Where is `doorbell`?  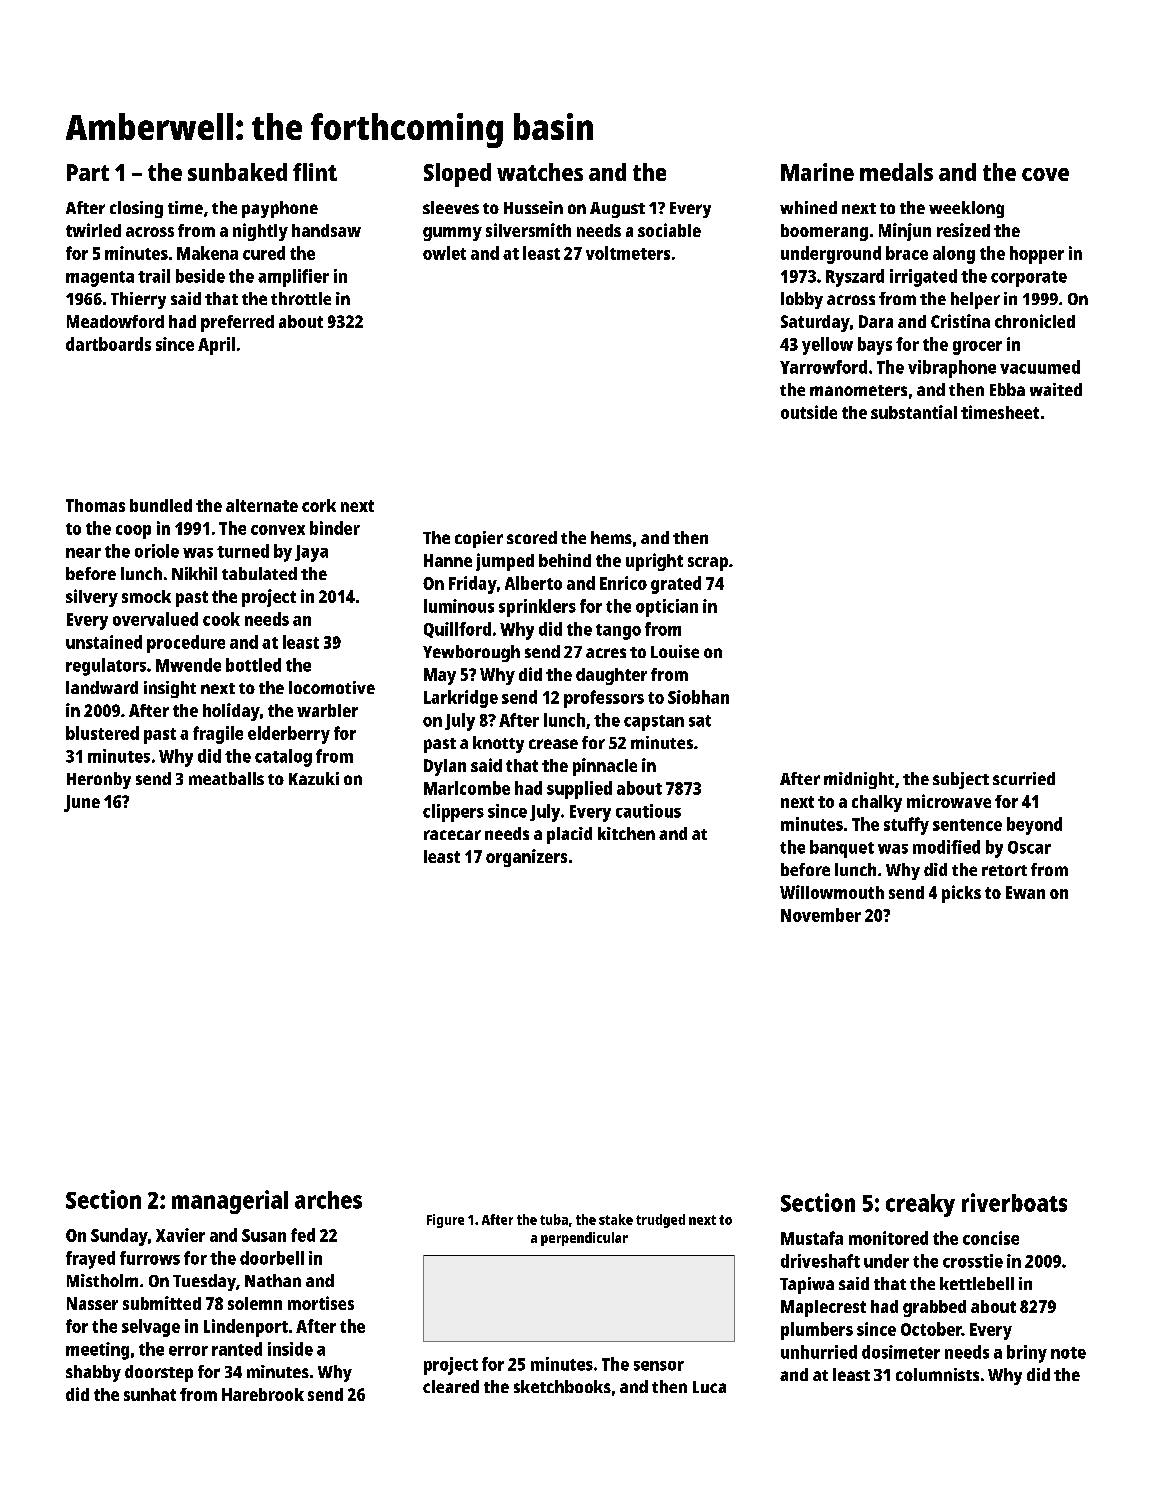
doorbell is located at coordinates (272, 1258).
